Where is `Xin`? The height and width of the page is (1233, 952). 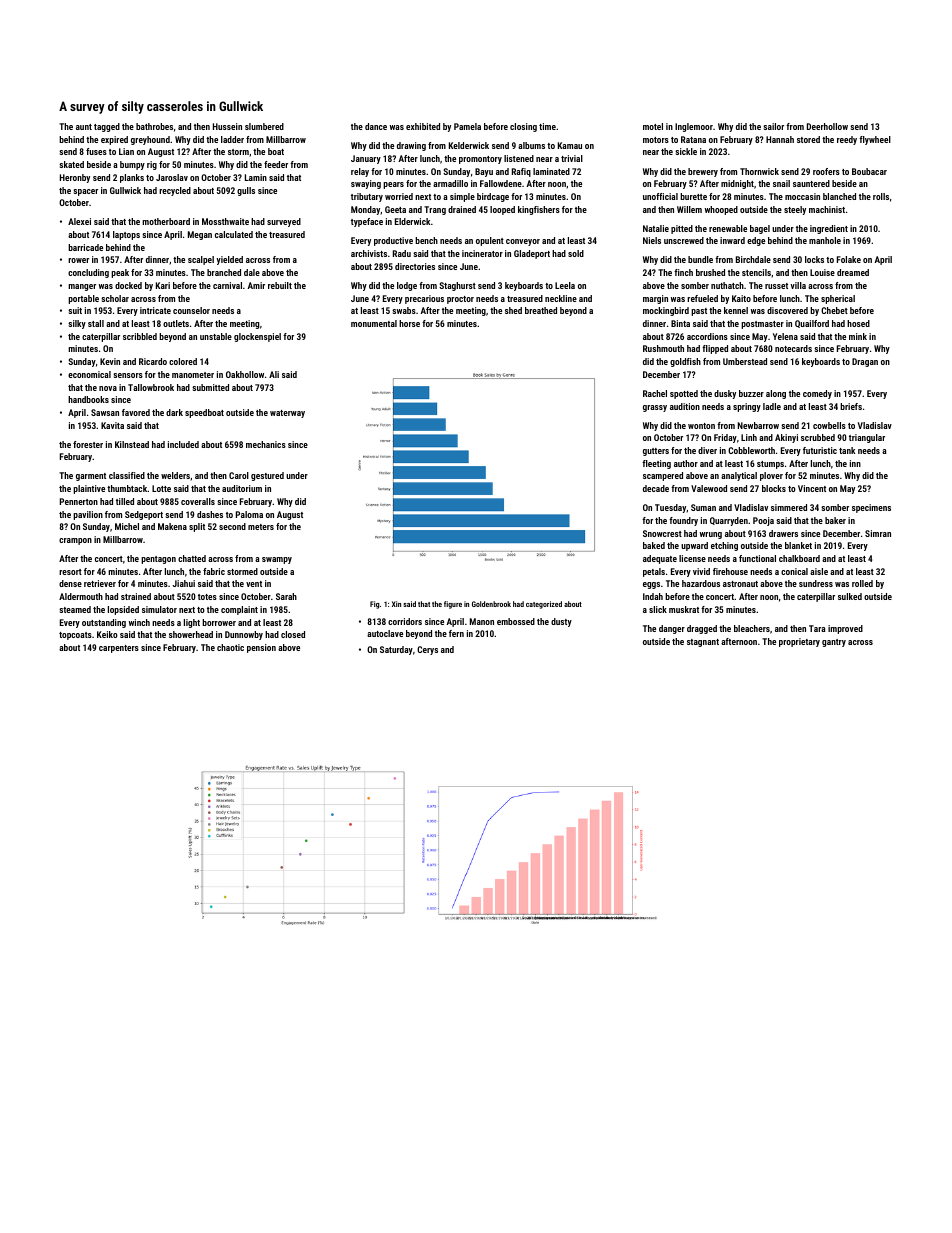
Xin is located at coordinates (396, 604).
